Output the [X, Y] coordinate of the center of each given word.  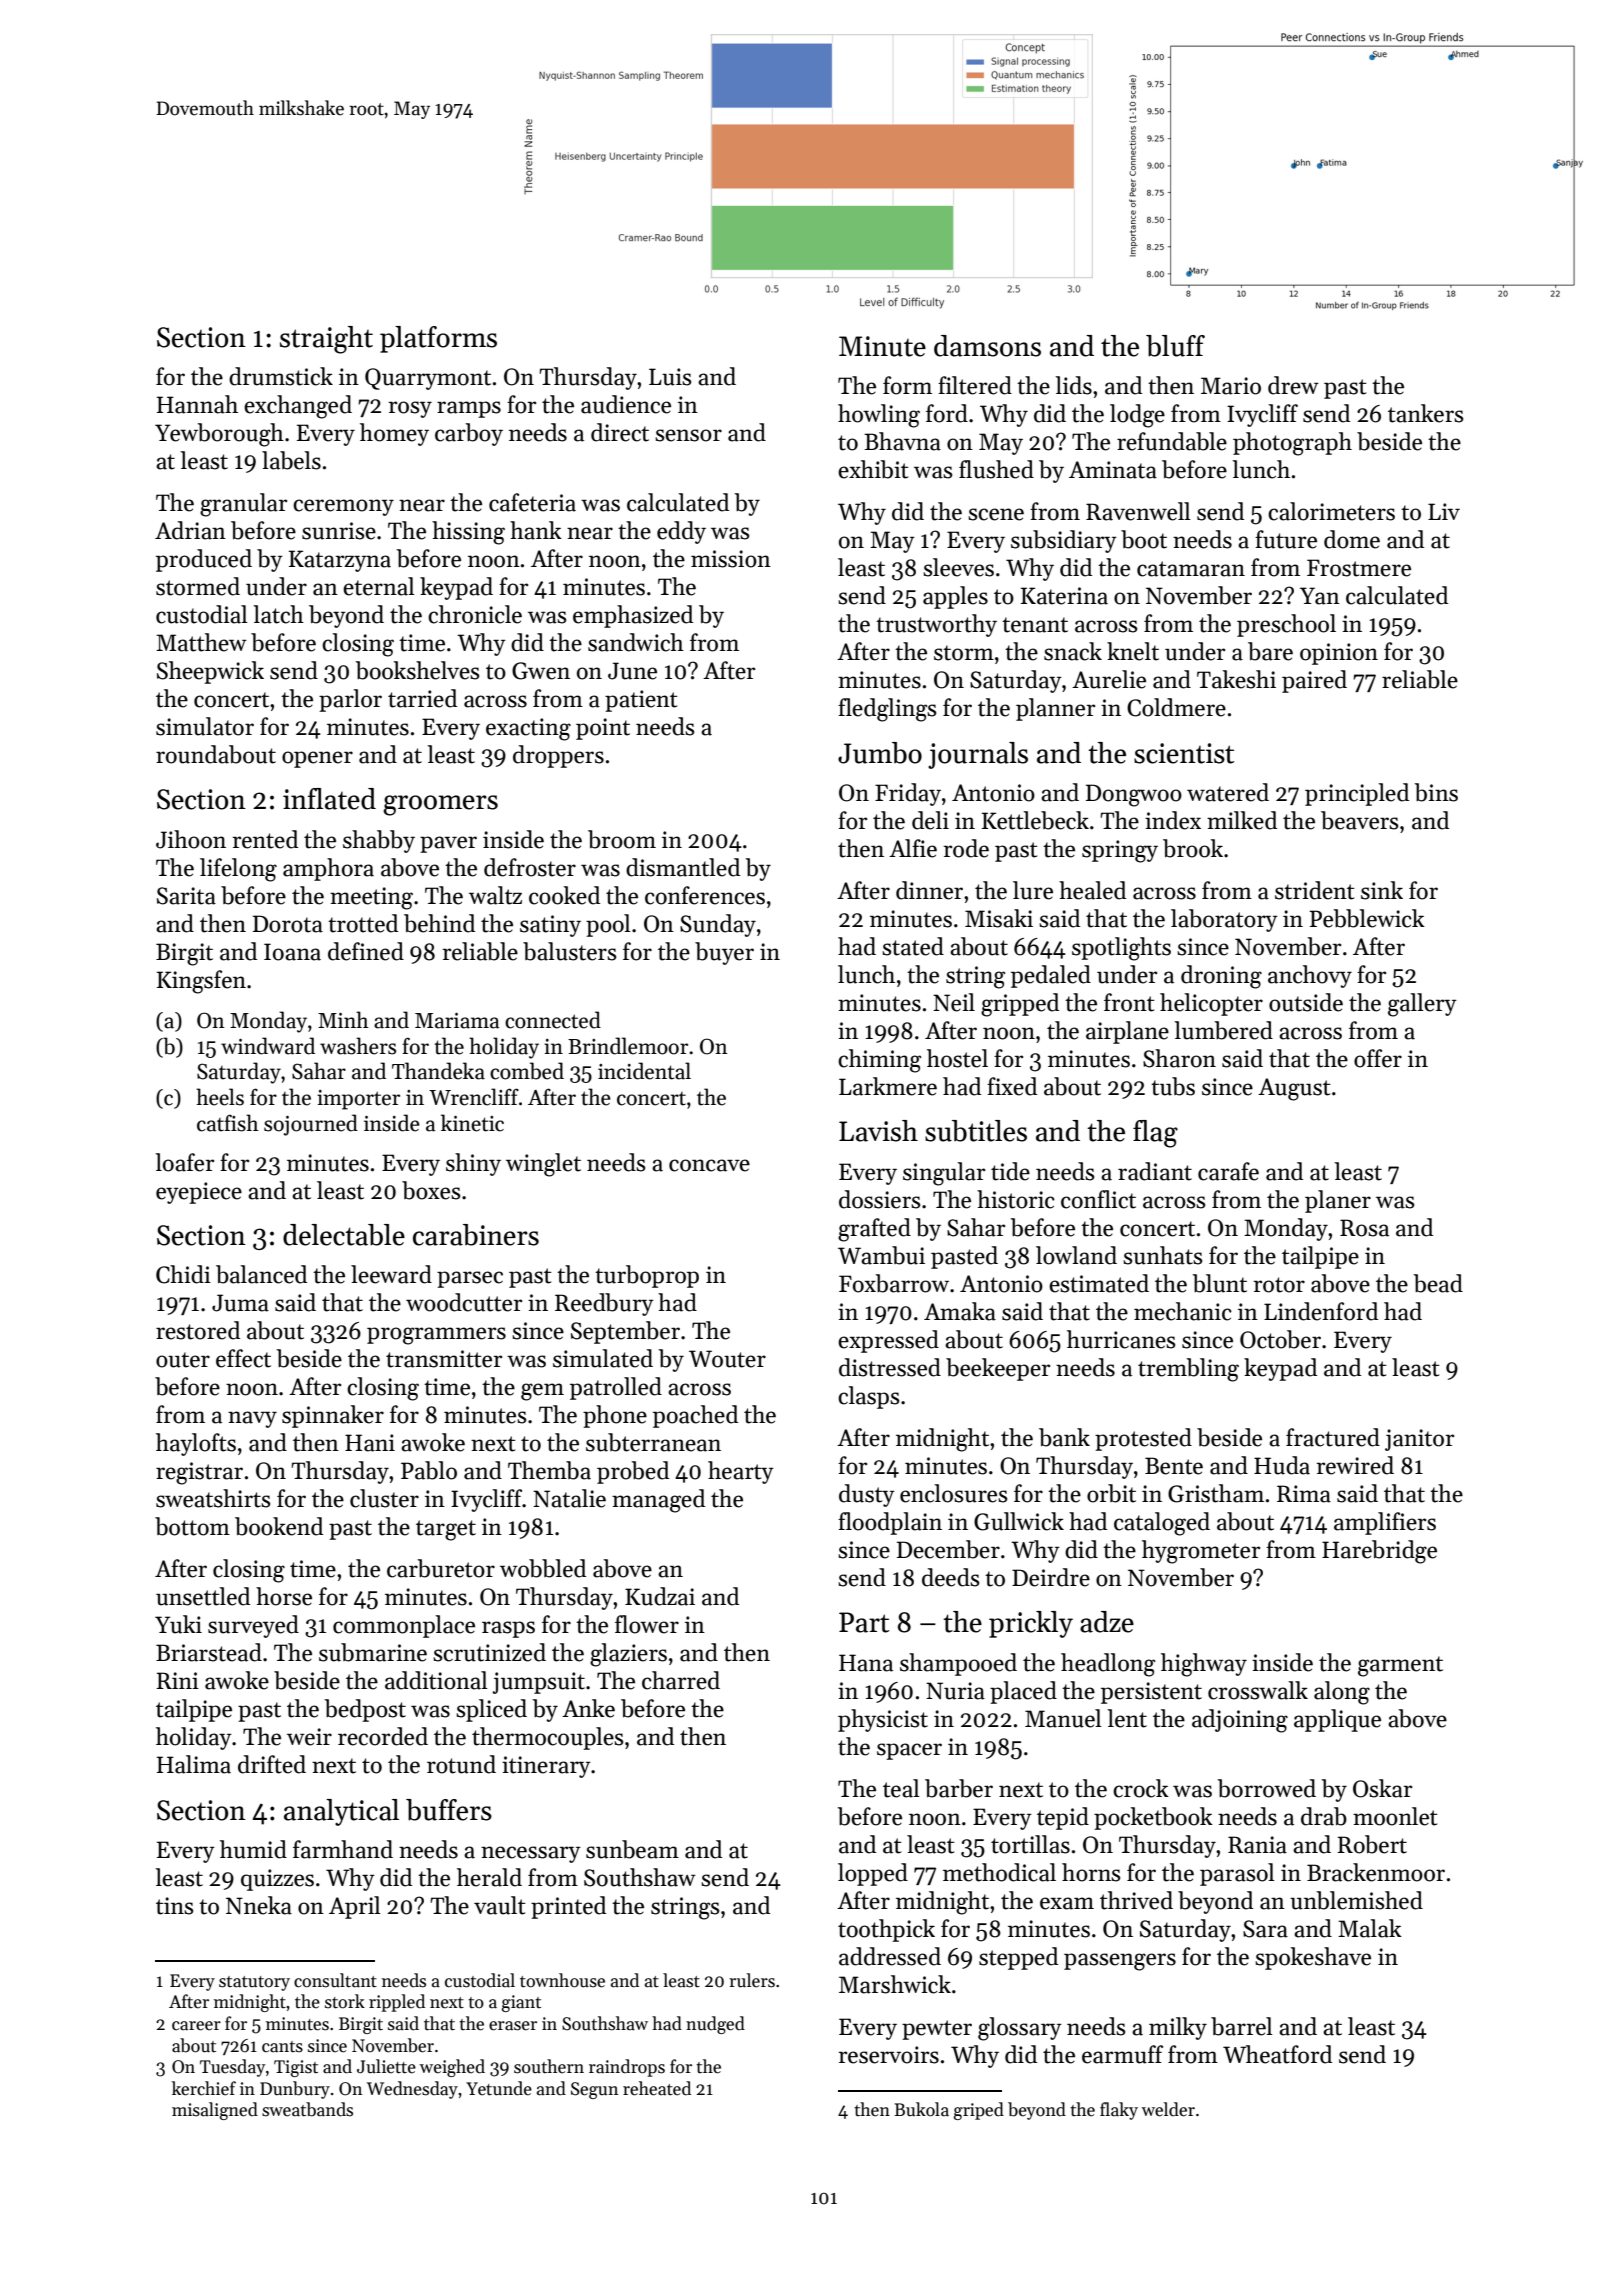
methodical [999, 1872]
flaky [1119, 2111]
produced [204, 560]
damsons [987, 346]
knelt [1133, 651]
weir [309, 1737]
